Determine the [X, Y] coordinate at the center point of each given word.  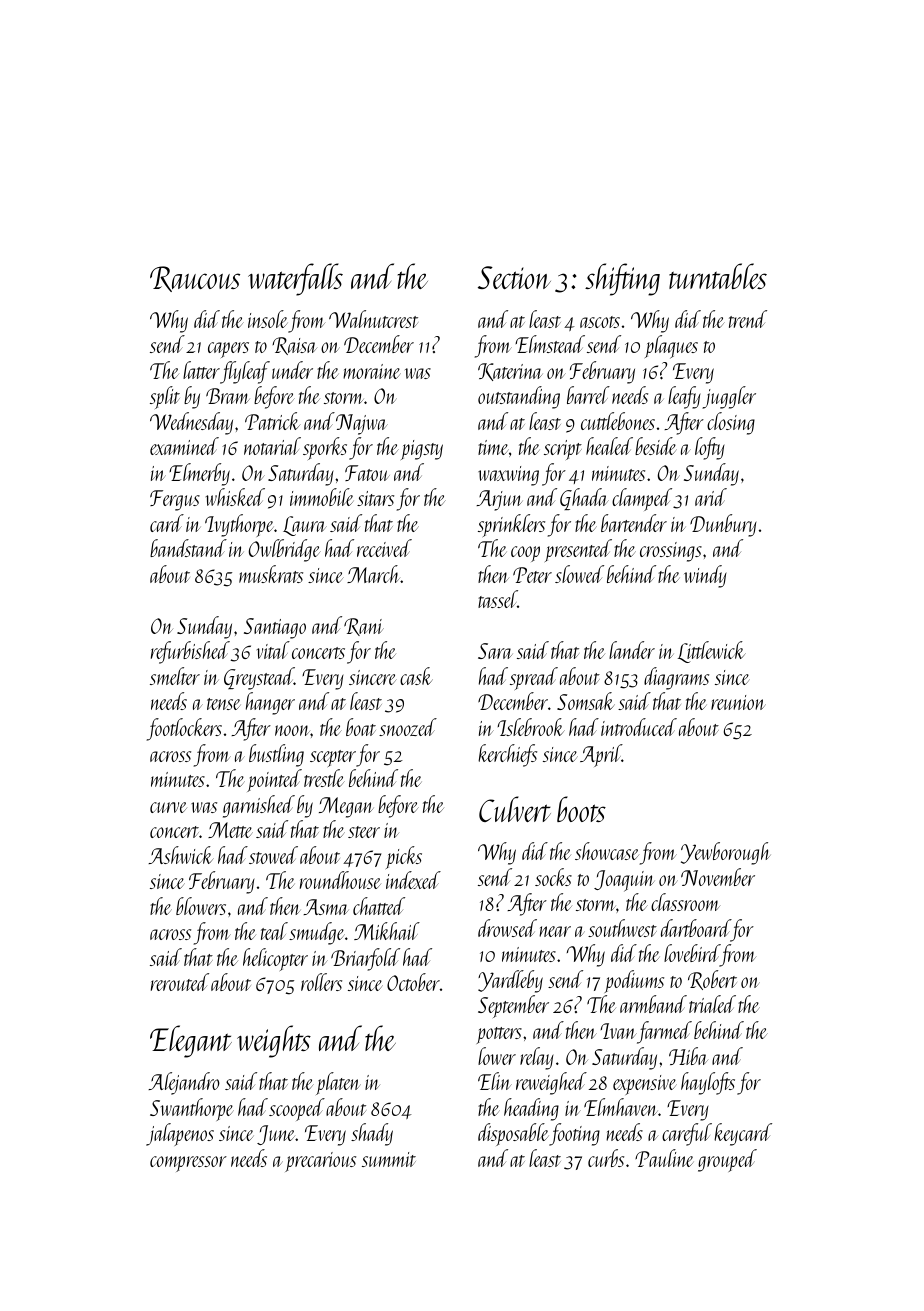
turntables [718, 276]
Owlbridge [285, 550]
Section [514, 277]
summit [389, 1159]
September [513, 1006]
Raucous [195, 279]
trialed [712, 1004]
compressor [188, 1164]
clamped [642, 499]
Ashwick [181, 855]
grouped [727, 1160]
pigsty [422, 450]
